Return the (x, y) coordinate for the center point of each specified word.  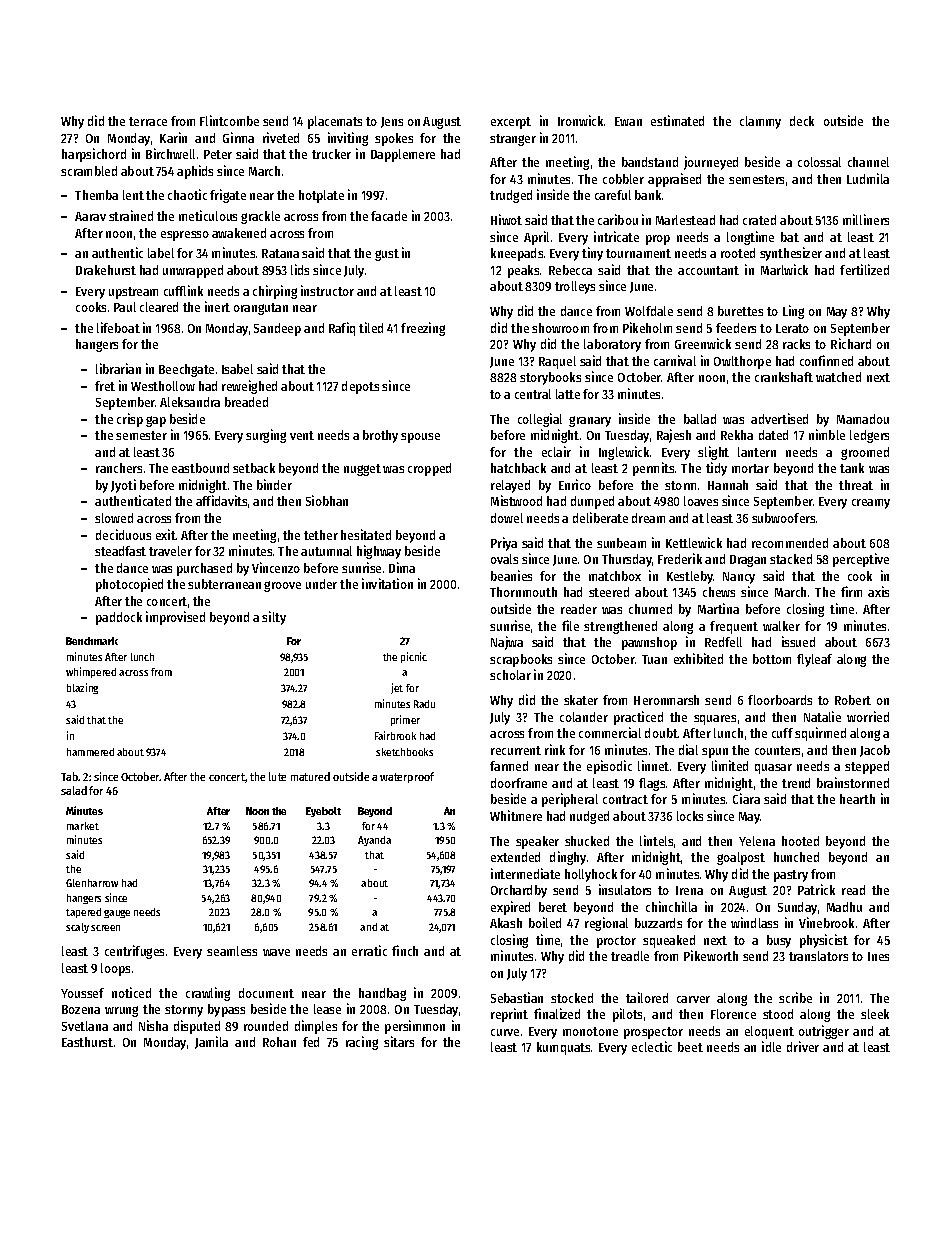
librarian (118, 368)
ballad (700, 419)
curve (505, 1032)
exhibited (698, 658)
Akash (506, 923)
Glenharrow (92, 883)
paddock (119, 618)
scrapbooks (521, 660)
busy (779, 941)
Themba (96, 195)
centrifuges (134, 952)
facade (389, 216)
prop (658, 240)
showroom (560, 328)
